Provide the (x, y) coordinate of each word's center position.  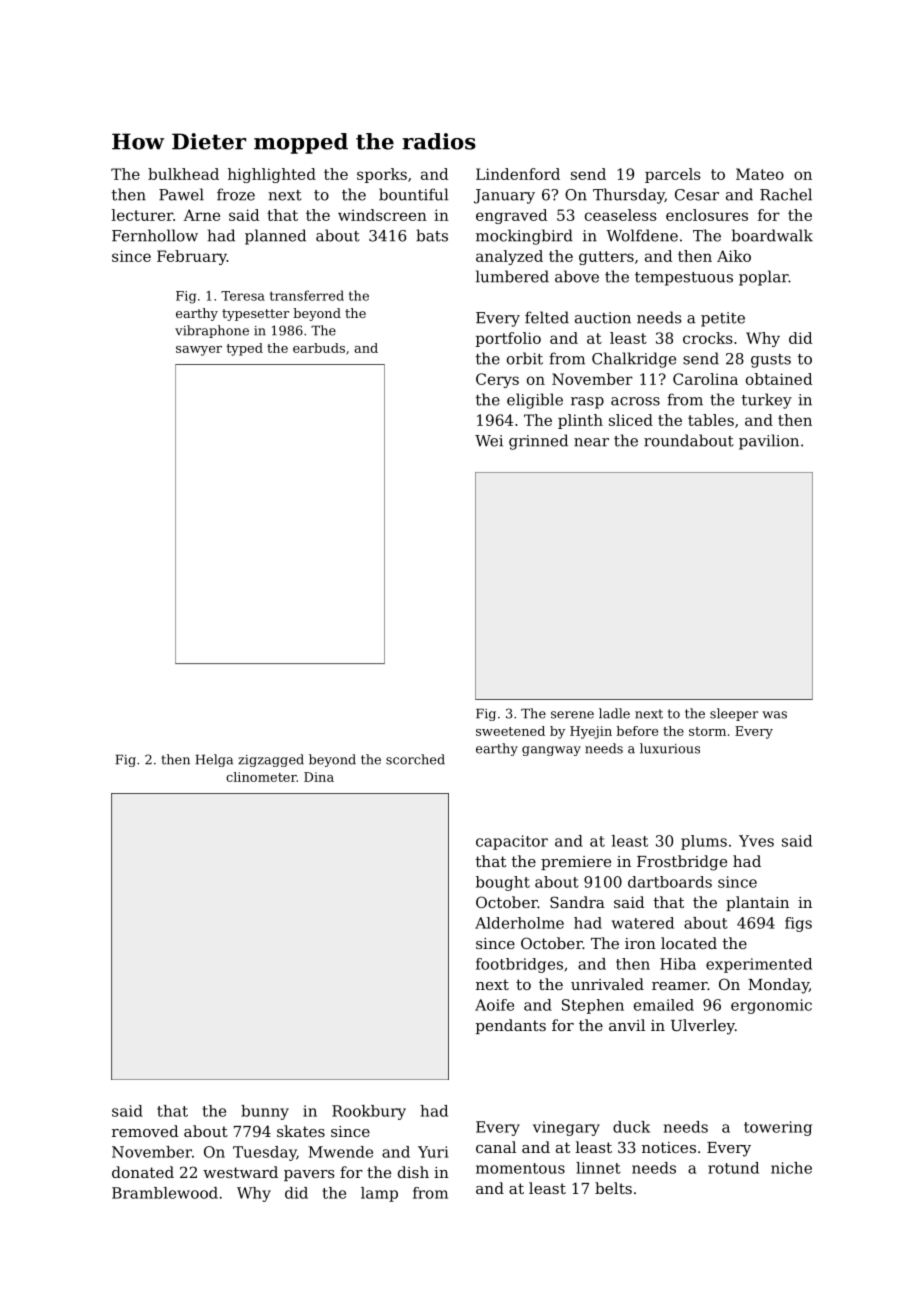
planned (275, 237)
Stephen (593, 1006)
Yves (756, 841)
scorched (415, 759)
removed (145, 1131)
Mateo (760, 174)
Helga (214, 760)
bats (432, 235)
